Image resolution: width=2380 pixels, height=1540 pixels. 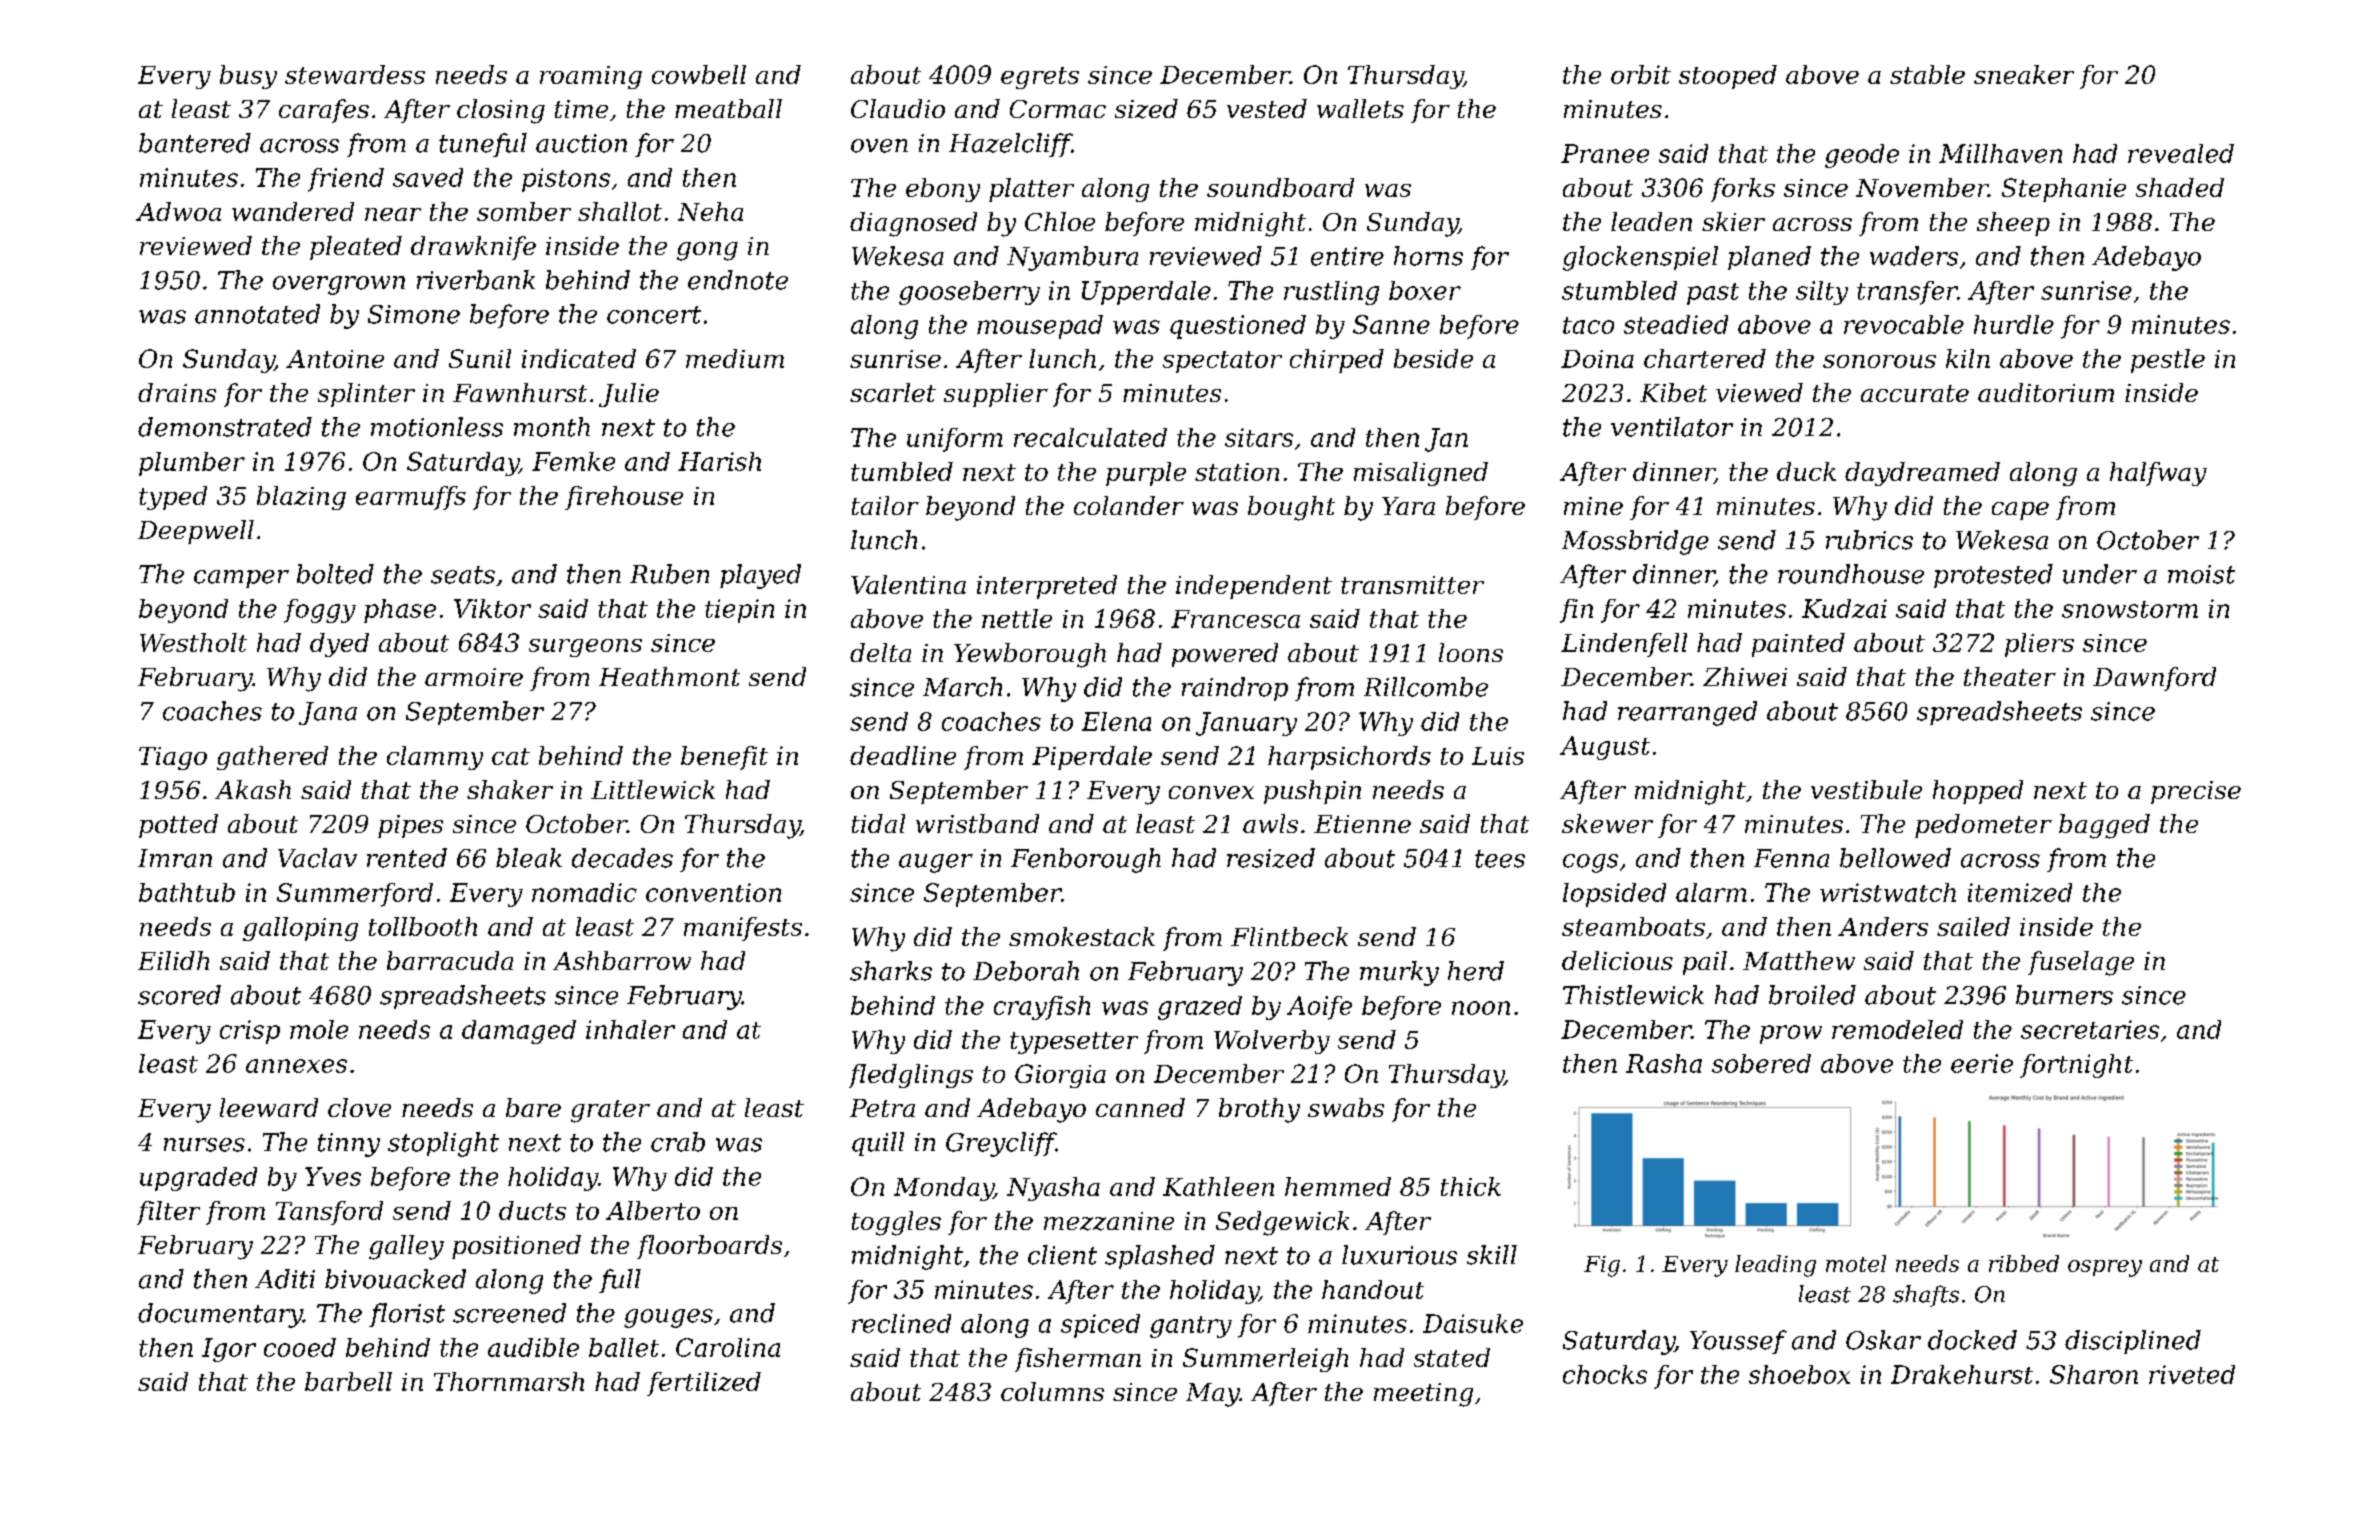 I want to click on revealed, so click(x=2181, y=153).
